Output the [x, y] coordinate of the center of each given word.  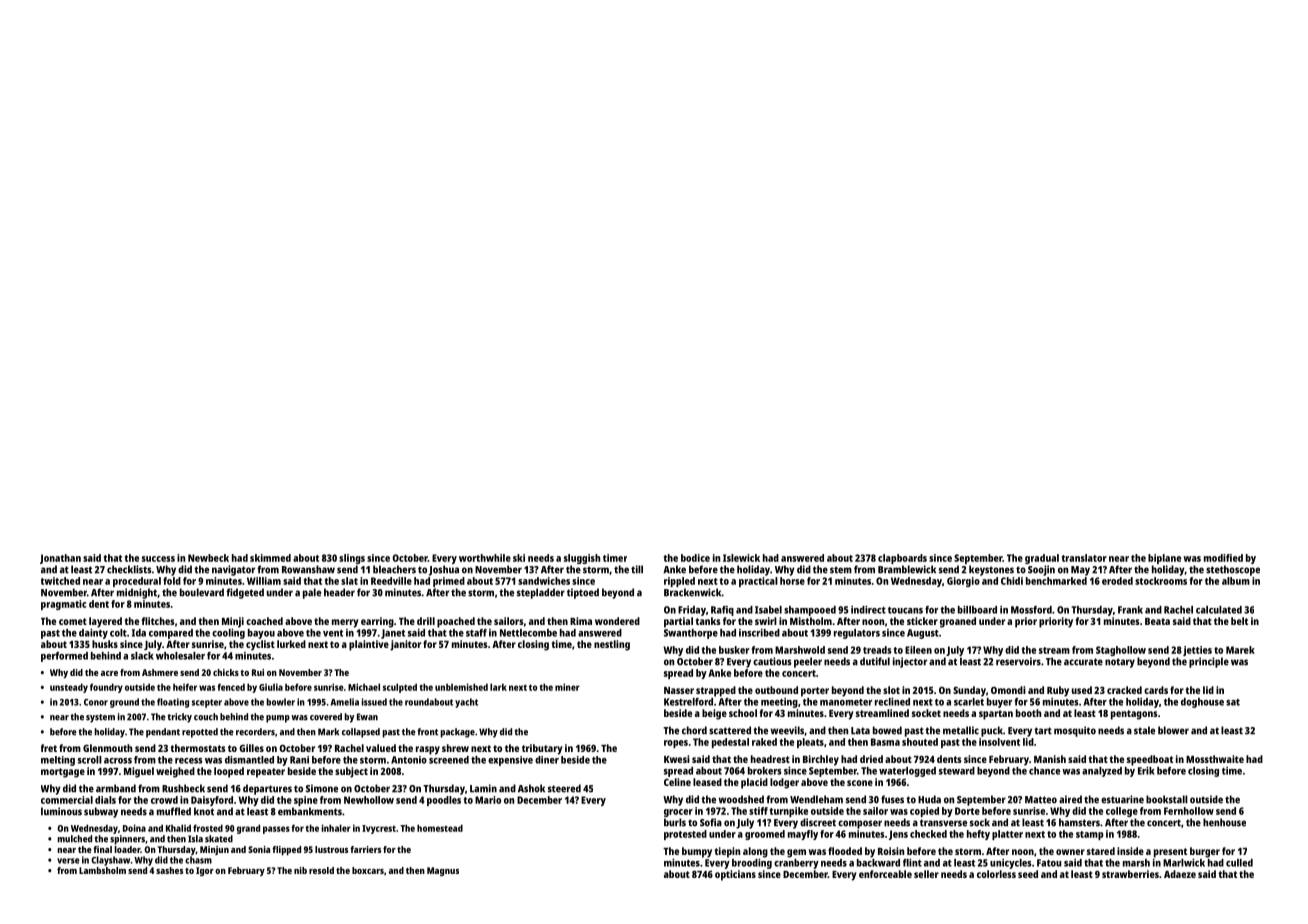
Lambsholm [102, 870]
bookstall [1167, 799]
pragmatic [64, 605]
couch [206, 717]
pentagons [1134, 715]
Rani [299, 760]
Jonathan [60, 559]
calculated [1219, 610]
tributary [542, 749]
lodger [784, 783]
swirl [766, 621]
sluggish [582, 559]
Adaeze [1180, 874]
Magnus [443, 871]
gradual [1042, 559]
